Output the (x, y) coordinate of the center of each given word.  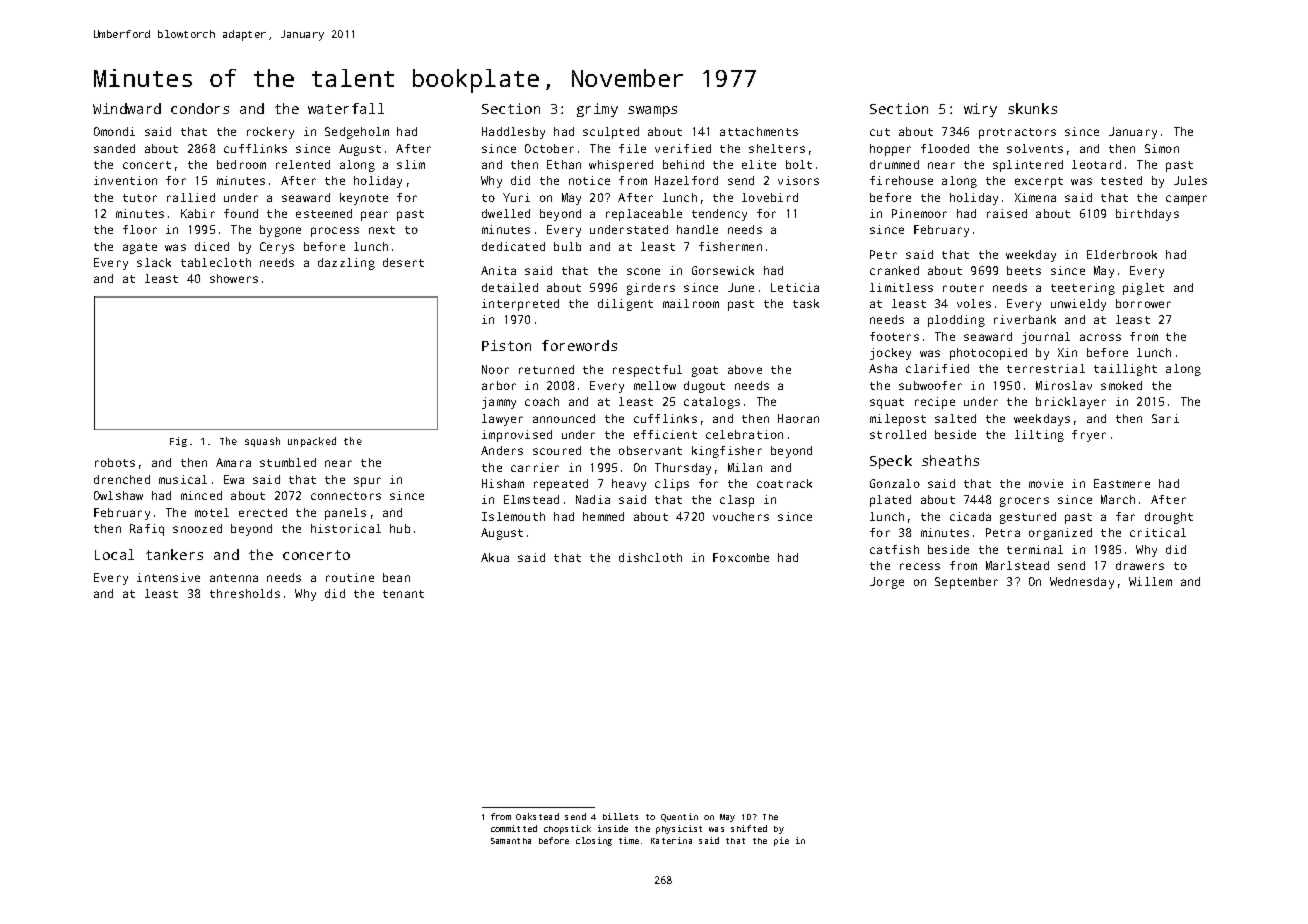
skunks (1032, 108)
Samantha (511, 841)
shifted (749, 828)
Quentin (679, 817)
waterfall (346, 108)
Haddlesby (513, 133)
